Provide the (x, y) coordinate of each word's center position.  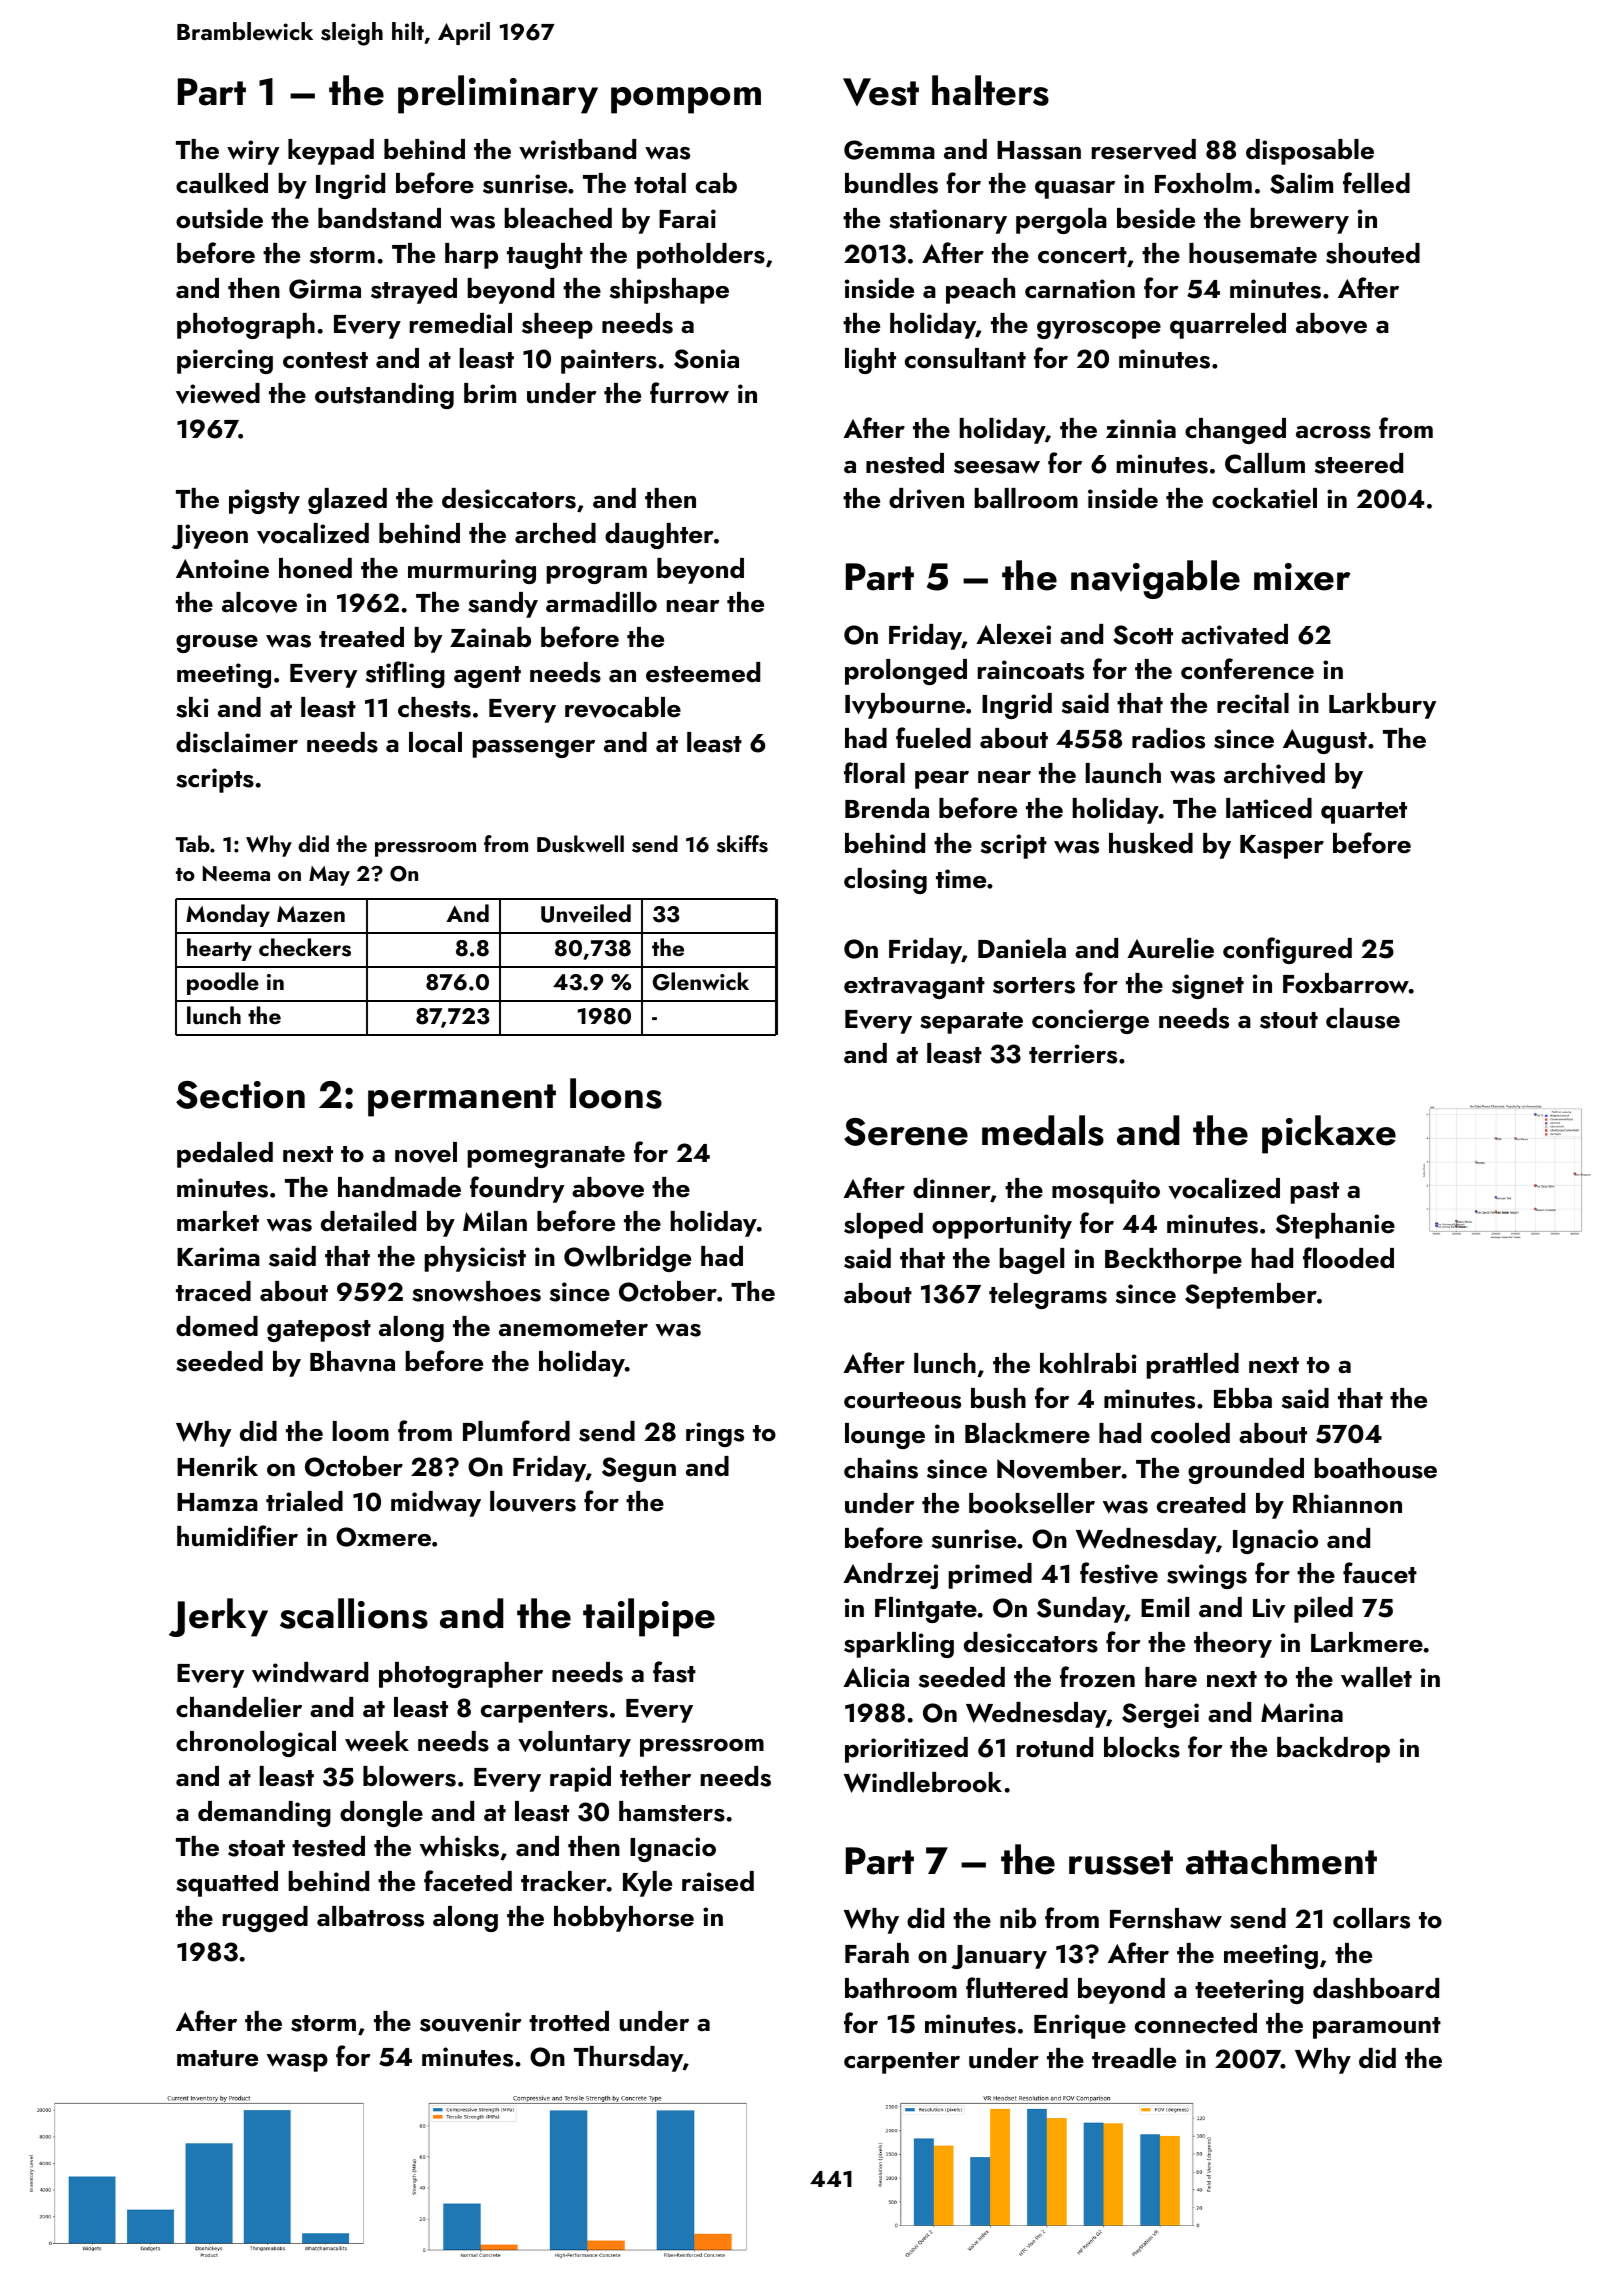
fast (674, 1672)
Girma (325, 289)
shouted (1373, 253)
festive (1119, 1573)
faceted (468, 1881)
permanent (462, 1100)
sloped (883, 1226)
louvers (533, 1501)
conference (1247, 669)
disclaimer (237, 742)
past (1314, 1193)
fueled (933, 738)
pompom (686, 100)
